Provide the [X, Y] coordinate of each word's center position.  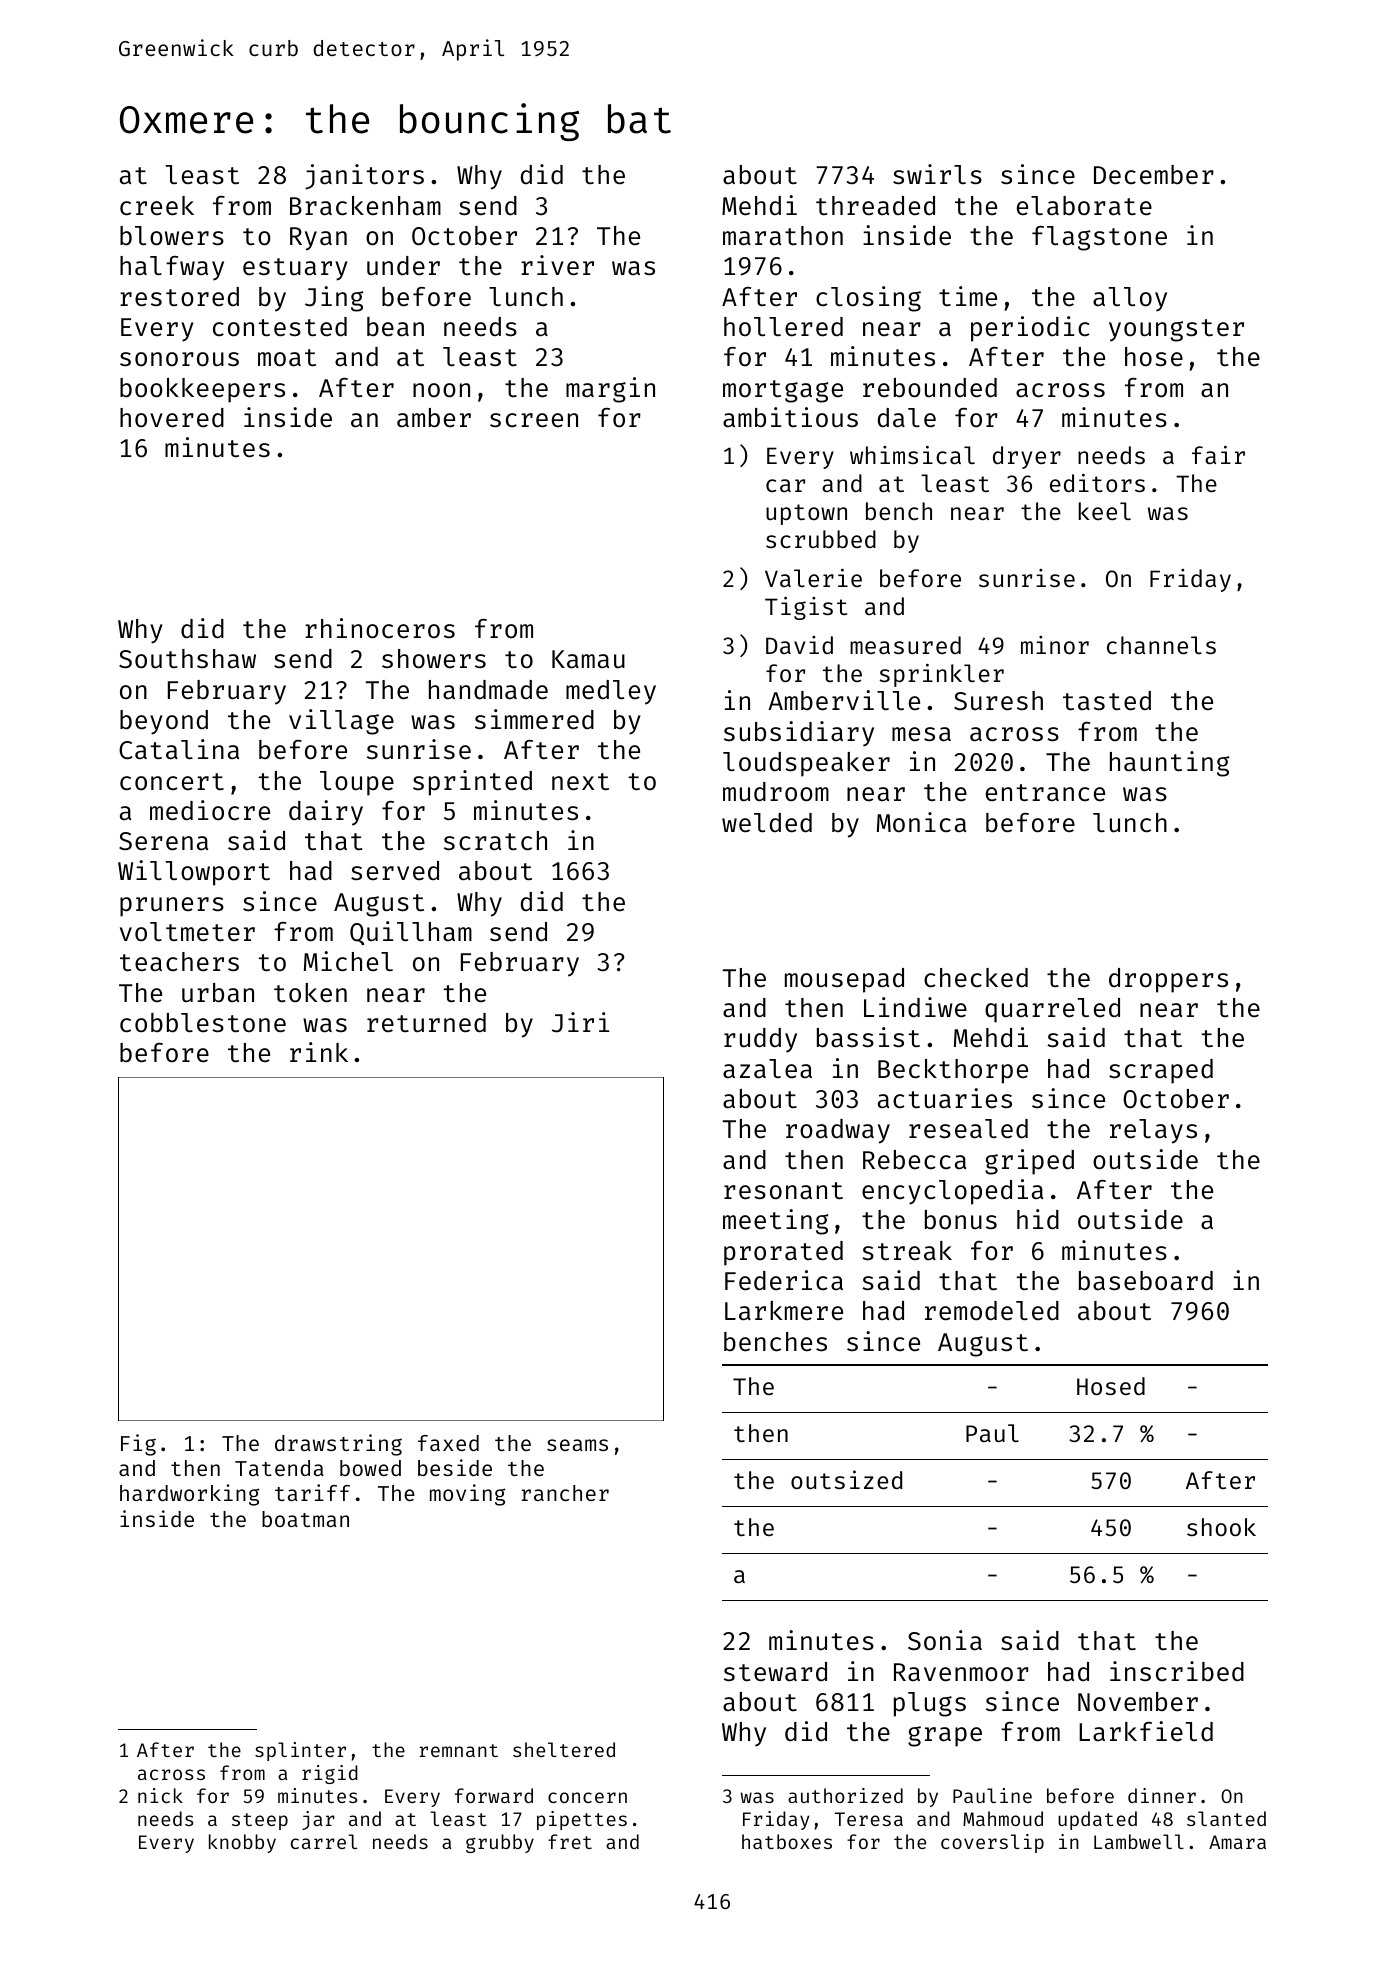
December [1154, 175]
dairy [326, 813]
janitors [364, 177]
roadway [838, 1131]
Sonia [945, 1640]
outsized [846, 1479]
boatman [305, 1519]
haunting [1170, 764]
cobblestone [203, 1023]
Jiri [580, 1022]
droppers [1168, 980]
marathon [783, 236]
